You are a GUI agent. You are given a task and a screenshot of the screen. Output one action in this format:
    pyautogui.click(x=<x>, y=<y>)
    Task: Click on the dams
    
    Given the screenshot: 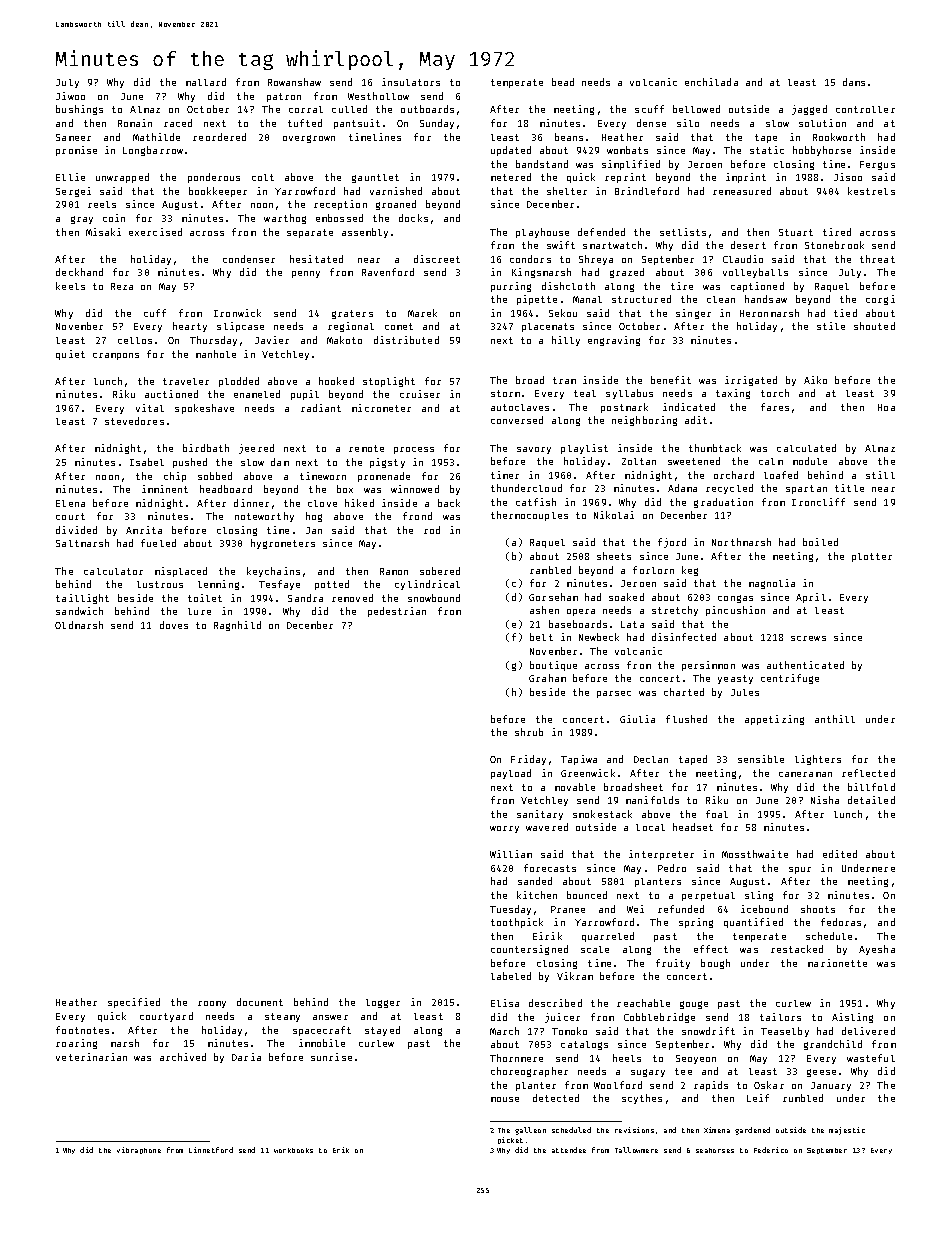 What is the action you would take?
    pyautogui.click(x=854, y=82)
